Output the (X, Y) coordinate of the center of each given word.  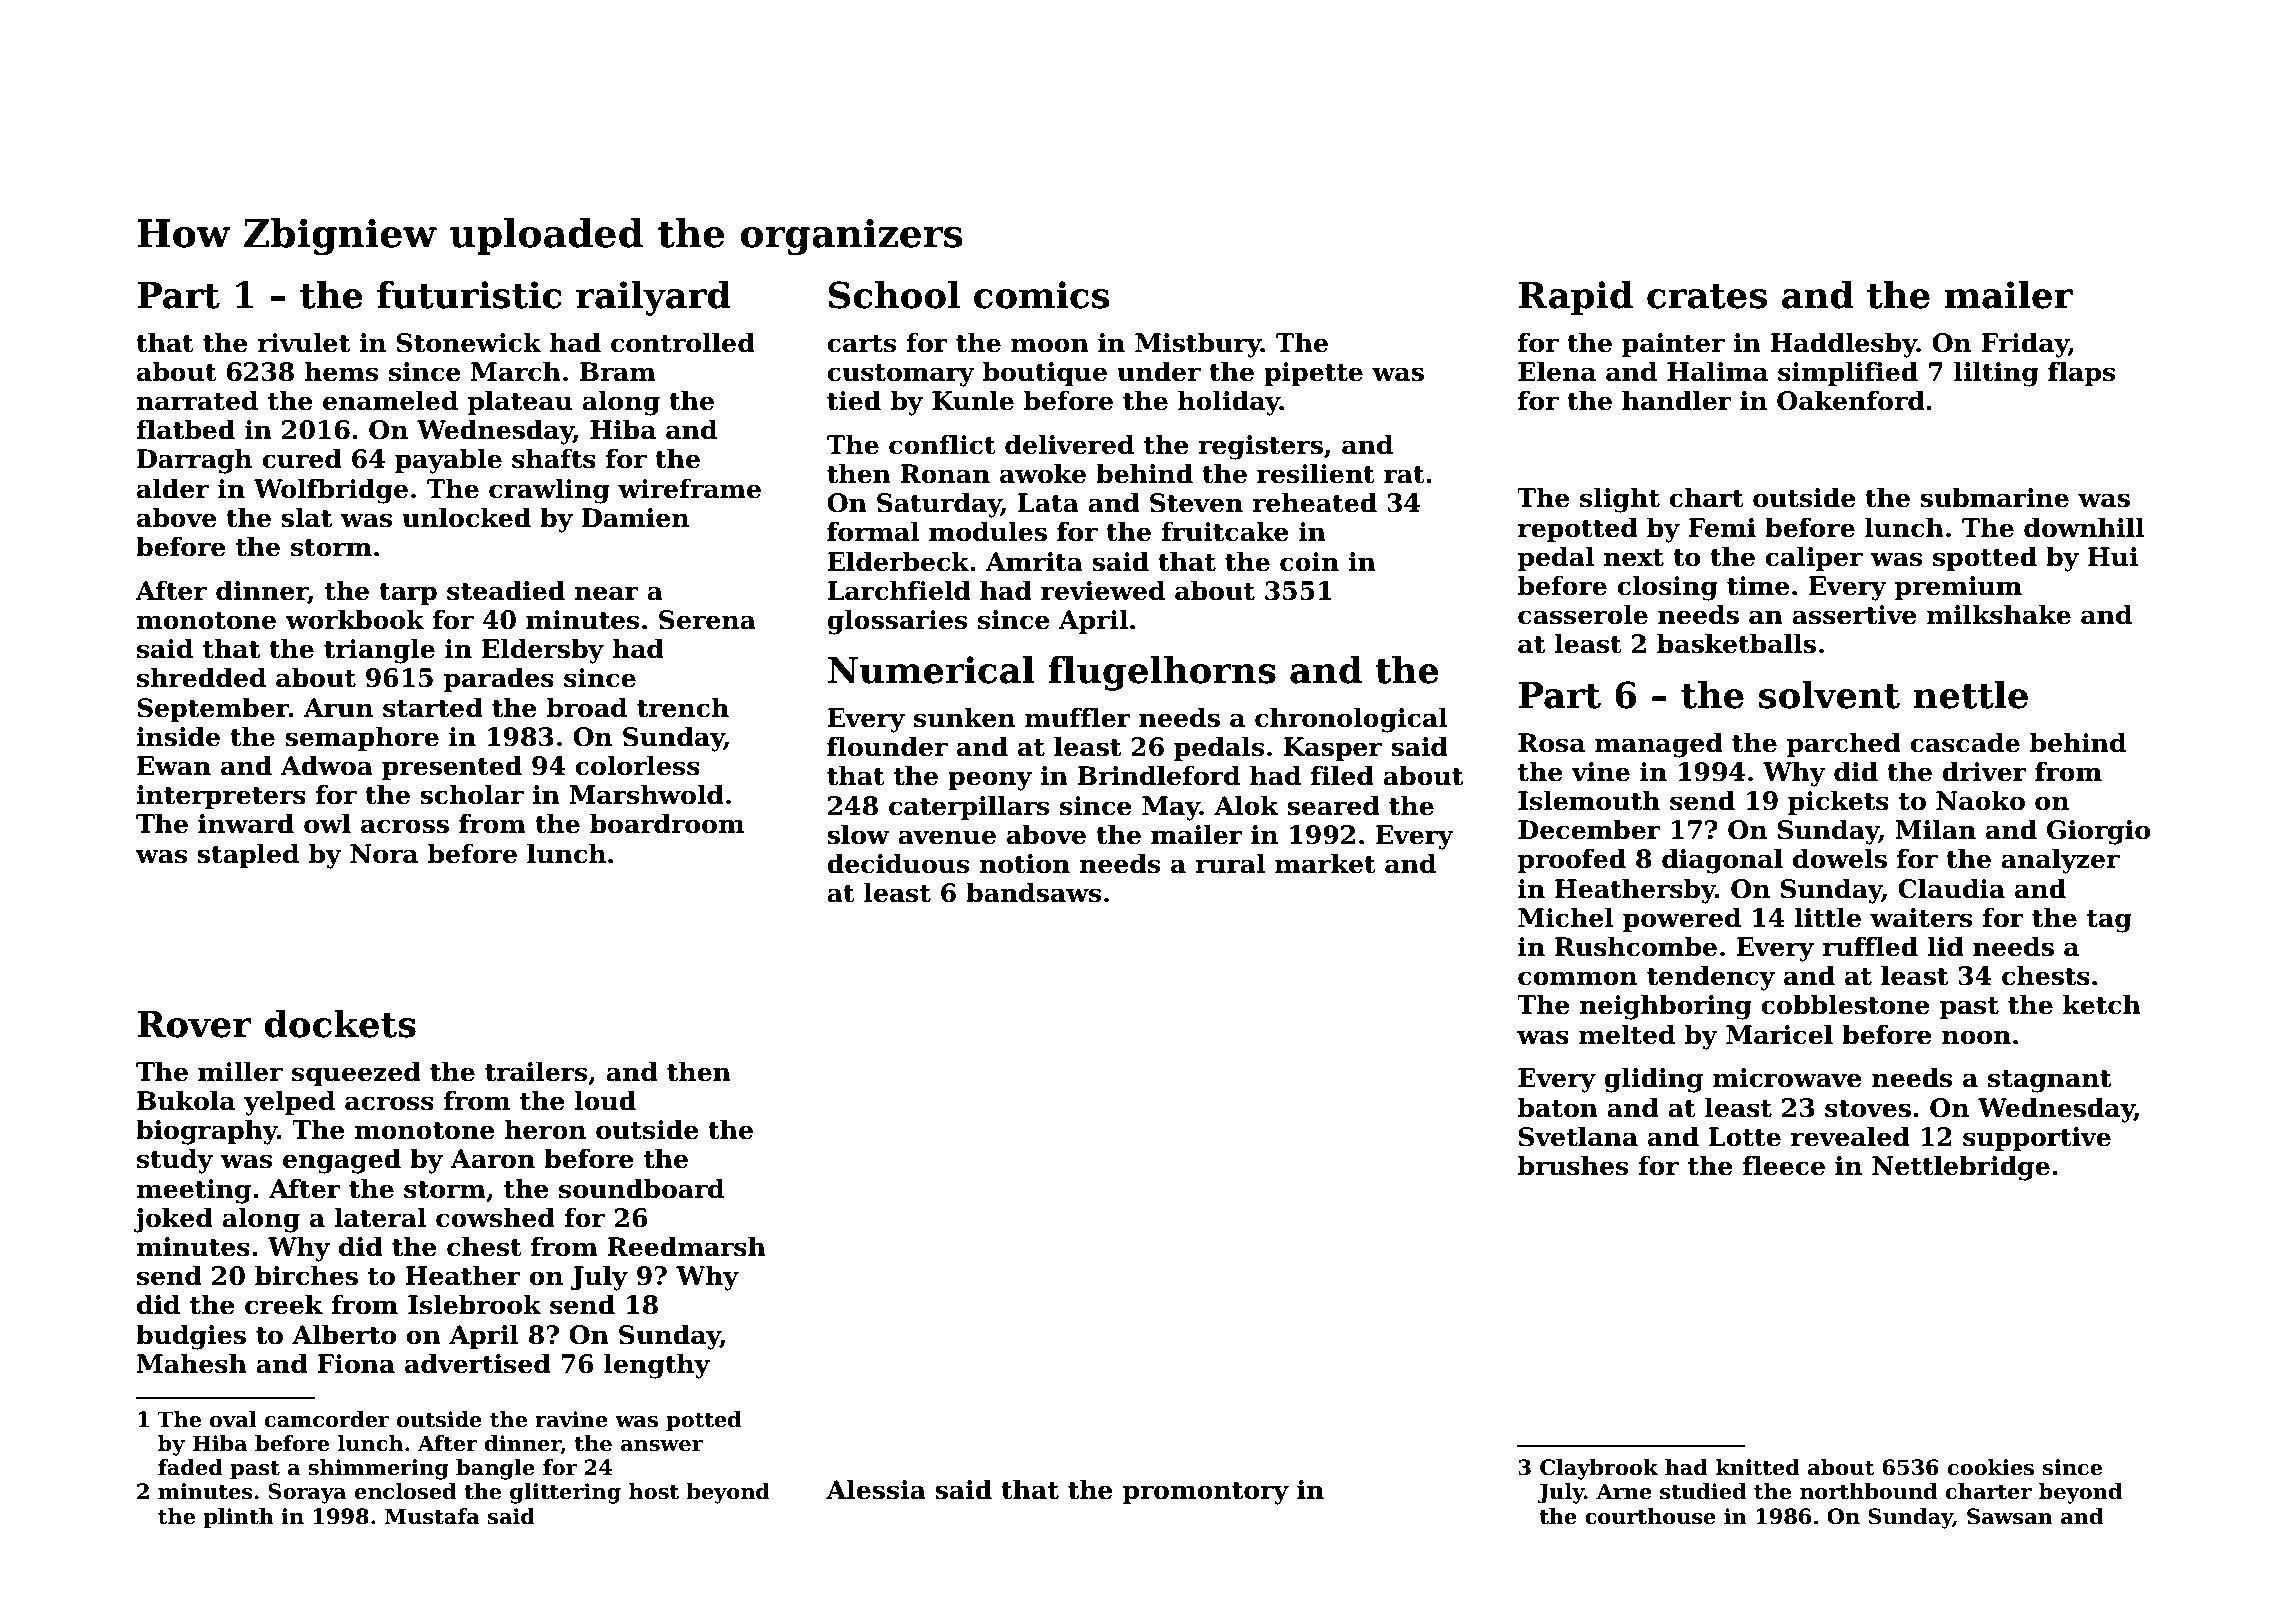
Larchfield (899, 590)
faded (190, 1467)
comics (1042, 295)
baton (1558, 1107)
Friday (2025, 345)
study (175, 1161)
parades (499, 679)
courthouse (1650, 1516)
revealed (1850, 1136)
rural (1230, 863)
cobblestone (1845, 1004)
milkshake (1999, 614)
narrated (197, 400)
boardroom (667, 823)
